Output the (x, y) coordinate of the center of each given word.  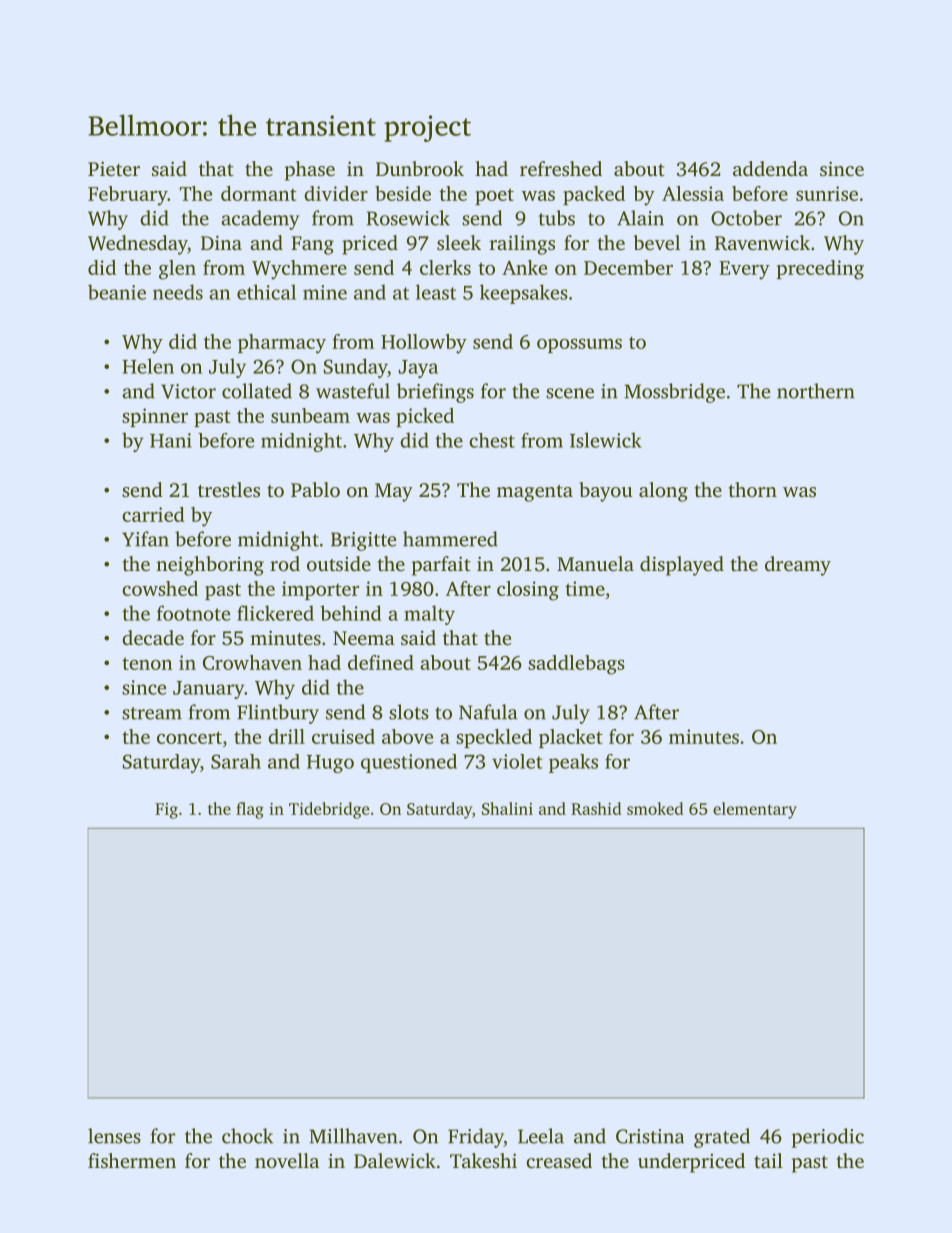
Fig (166, 811)
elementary (755, 810)
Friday (476, 1138)
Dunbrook (420, 168)
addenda (770, 168)
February (128, 196)
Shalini (507, 808)
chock (247, 1136)
